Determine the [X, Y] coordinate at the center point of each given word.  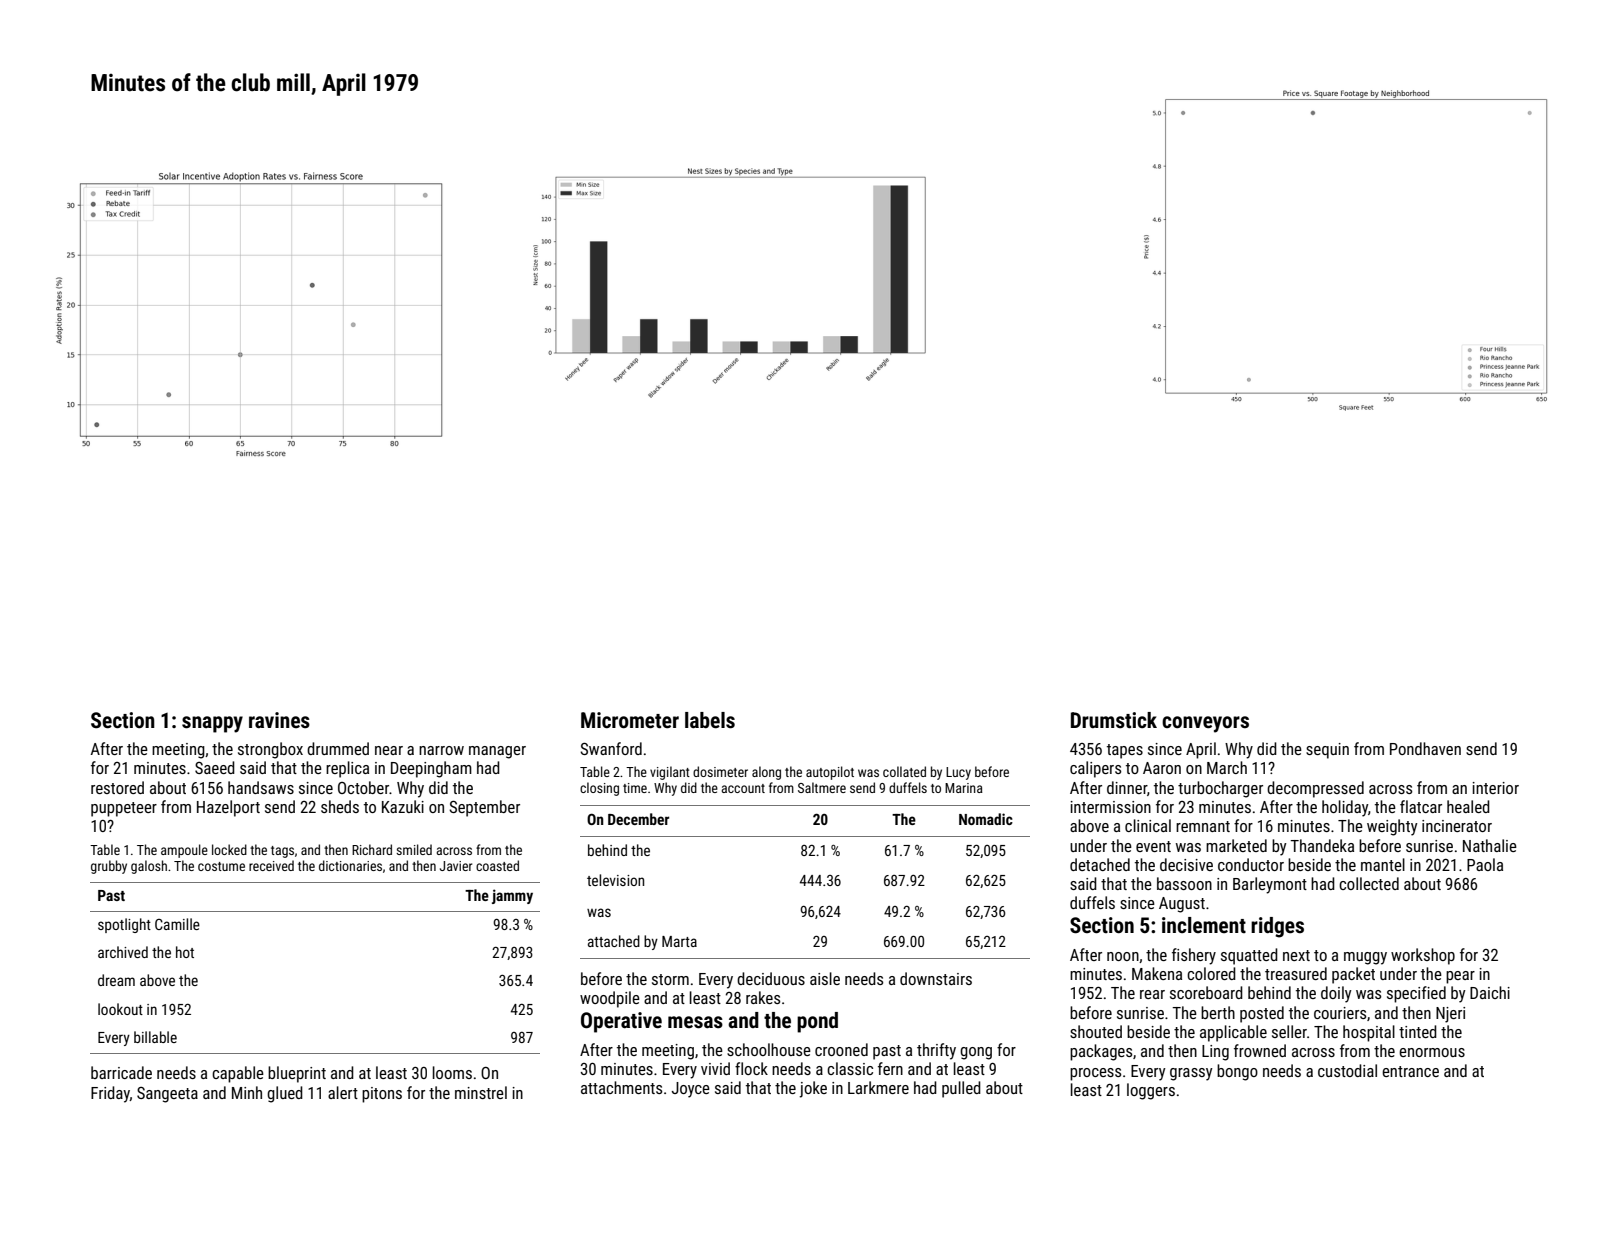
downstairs [936, 978]
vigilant [670, 773]
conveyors [1205, 724]
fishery [1194, 956]
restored [117, 787]
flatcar [1421, 806]
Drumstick [1114, 720]
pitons [382, 1095]
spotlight [124, 925]
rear [1152, 994]
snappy [212, 724]
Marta [679, 941]
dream [116, 980]
